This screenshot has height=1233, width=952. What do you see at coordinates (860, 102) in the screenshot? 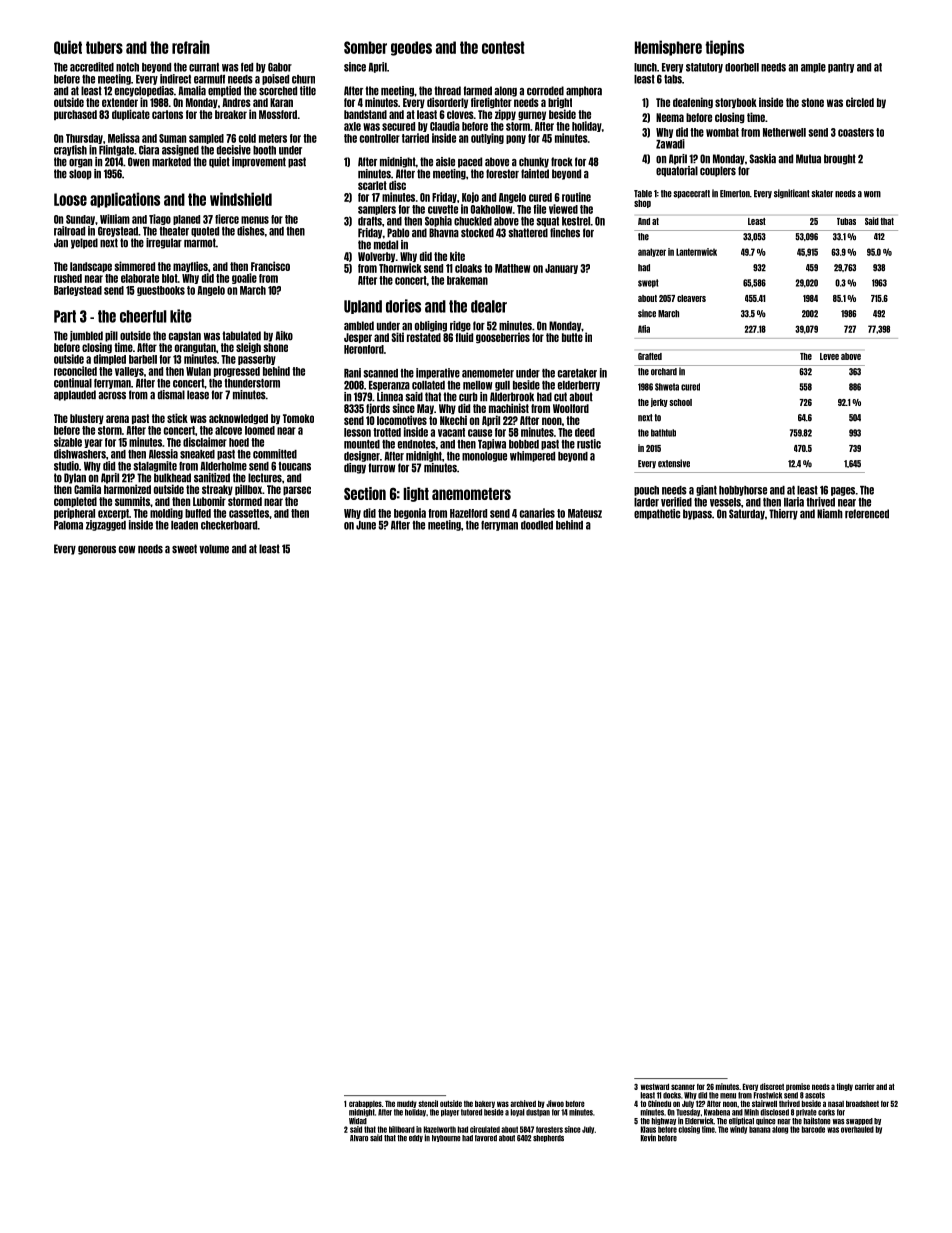
I see `circled` at bounding box center [860, 102].
